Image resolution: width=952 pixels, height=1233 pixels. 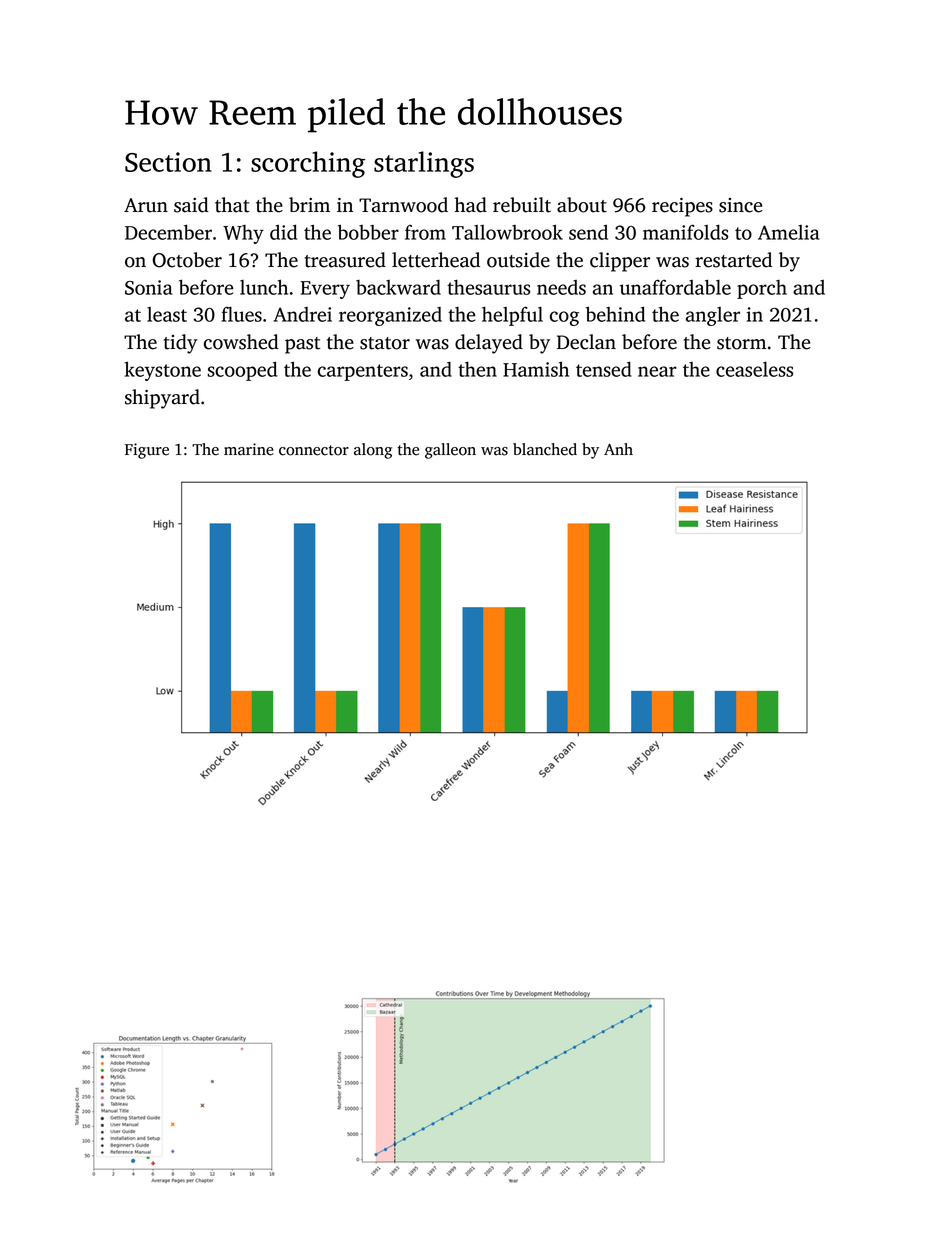 I want to click on keystone, so click(x=163, y=371).
